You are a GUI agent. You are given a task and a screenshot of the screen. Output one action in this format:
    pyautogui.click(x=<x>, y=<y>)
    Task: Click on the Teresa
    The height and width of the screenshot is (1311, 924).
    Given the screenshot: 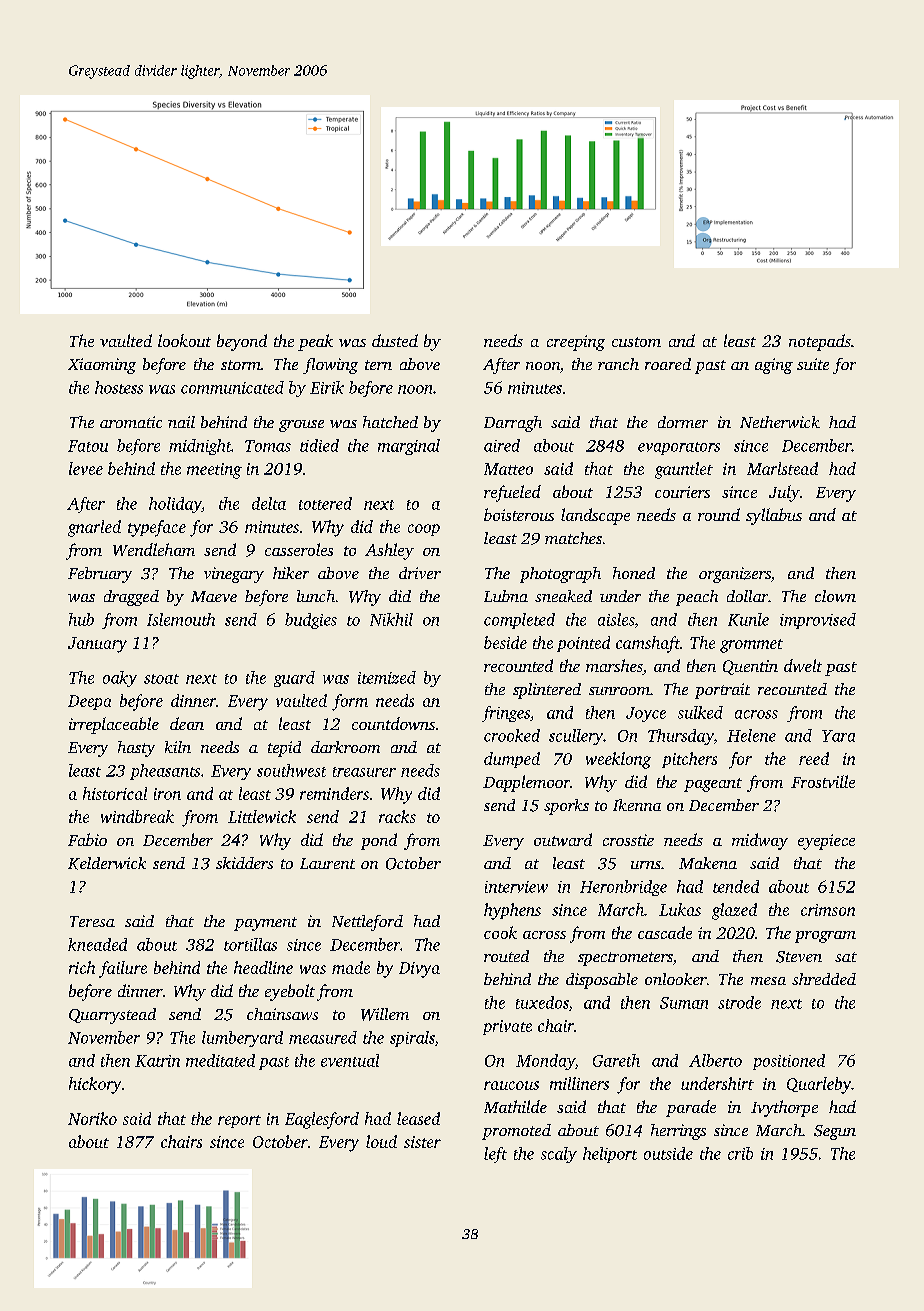 What is the action you would take?
    pyautogui.click(x=92, y=921)
